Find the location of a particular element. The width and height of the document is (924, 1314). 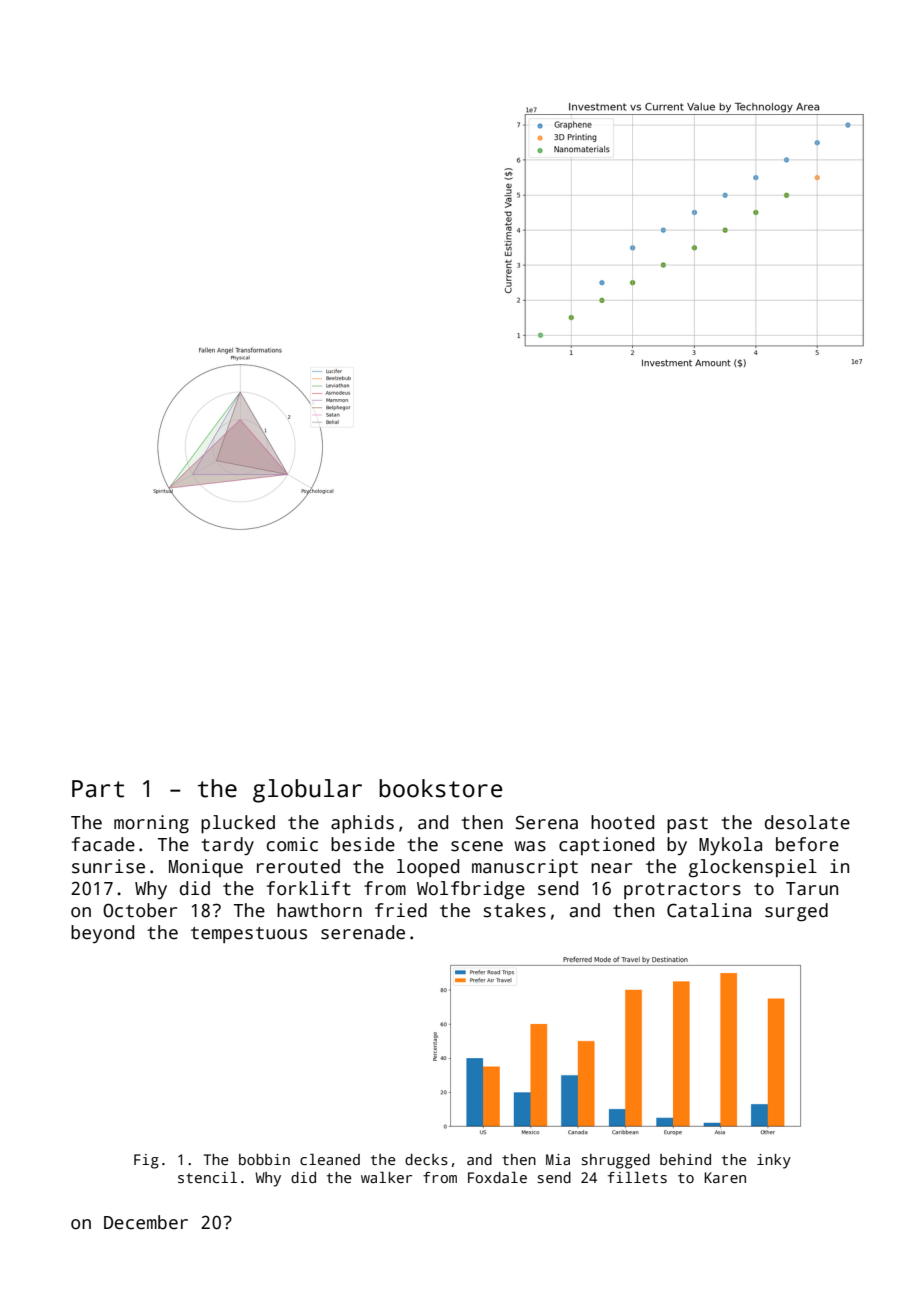

stencil is located at coordinates (207, 1177).
